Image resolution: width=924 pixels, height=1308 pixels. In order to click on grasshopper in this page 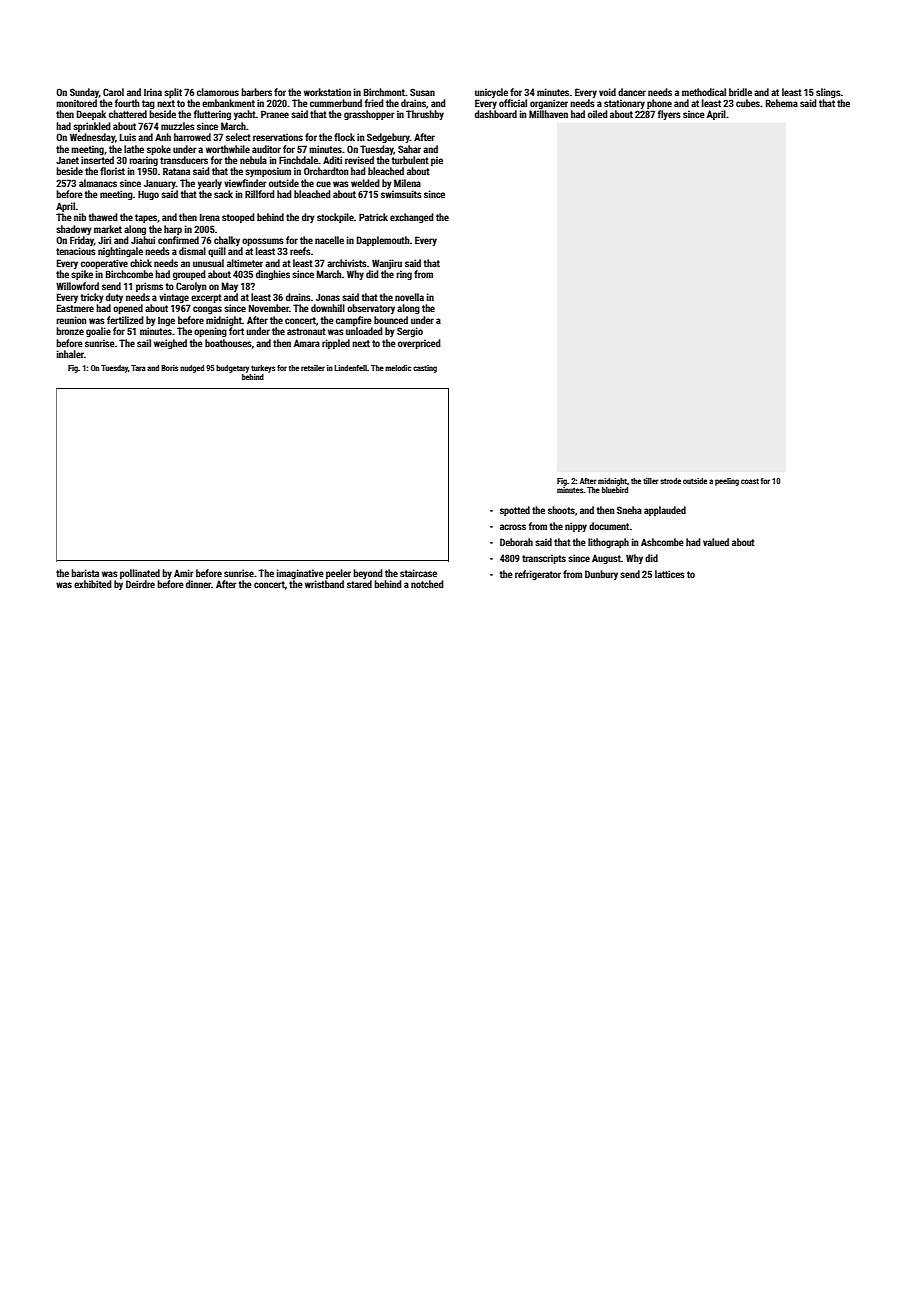, I will do `click(369, 115)`.
